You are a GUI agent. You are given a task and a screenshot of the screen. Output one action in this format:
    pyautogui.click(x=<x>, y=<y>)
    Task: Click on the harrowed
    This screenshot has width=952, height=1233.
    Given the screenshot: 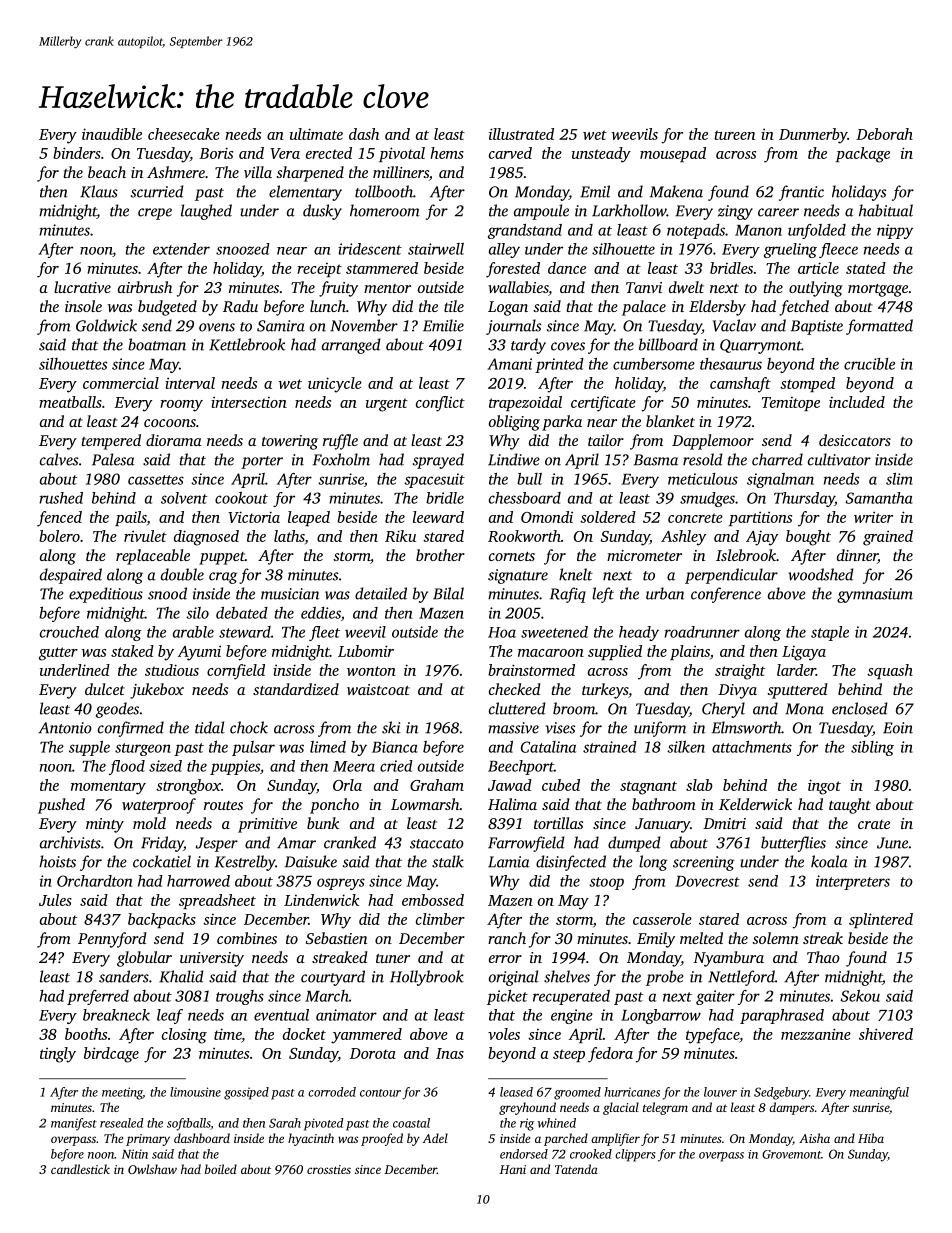 What is the action you would take?
    pyautogui.click(x=198, y=881)
